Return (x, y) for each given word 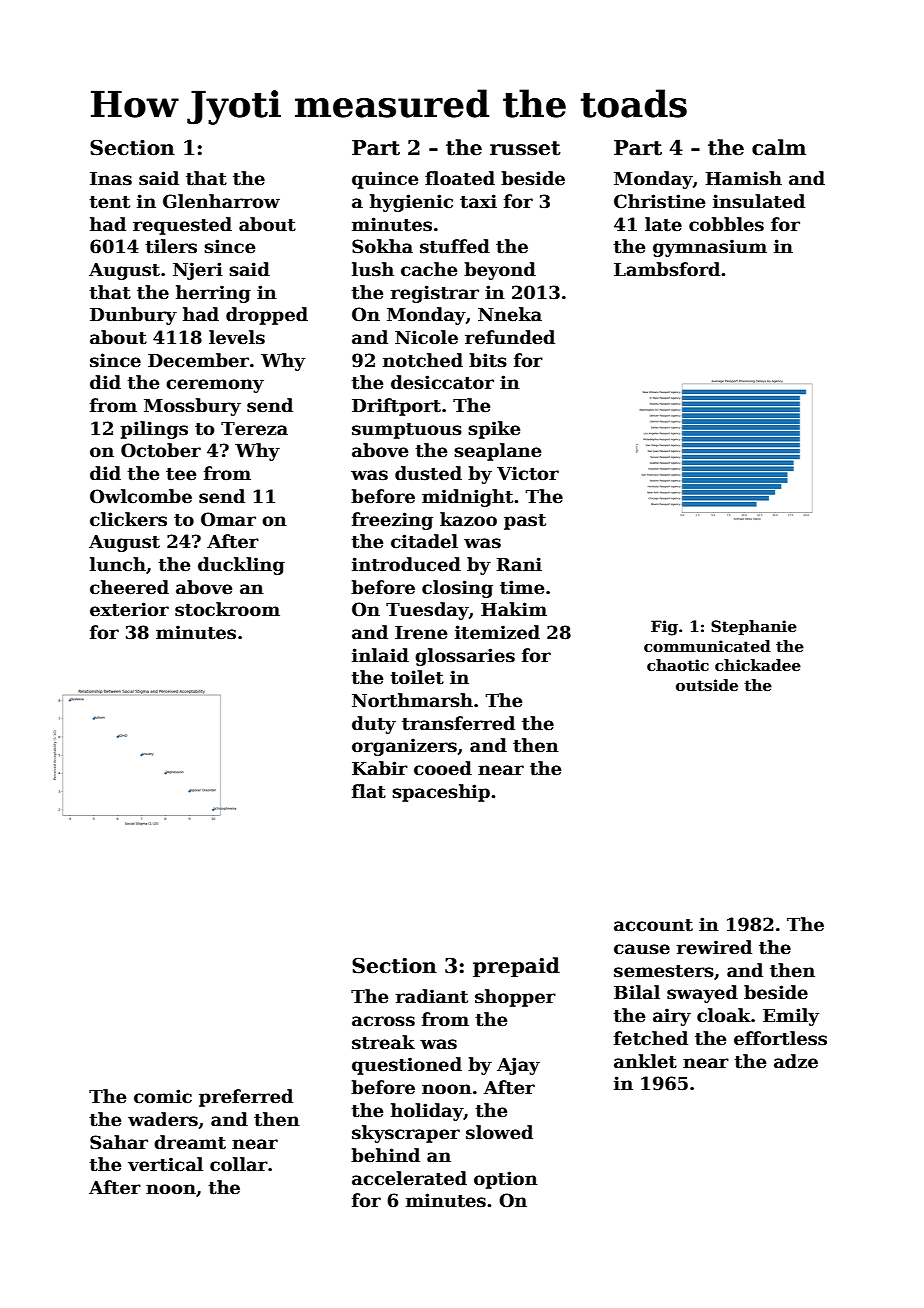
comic (163, 1096)
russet (525, 148)
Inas (111, 179)
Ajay (518, 1066)
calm (779, 147)
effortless (780, 1038)
